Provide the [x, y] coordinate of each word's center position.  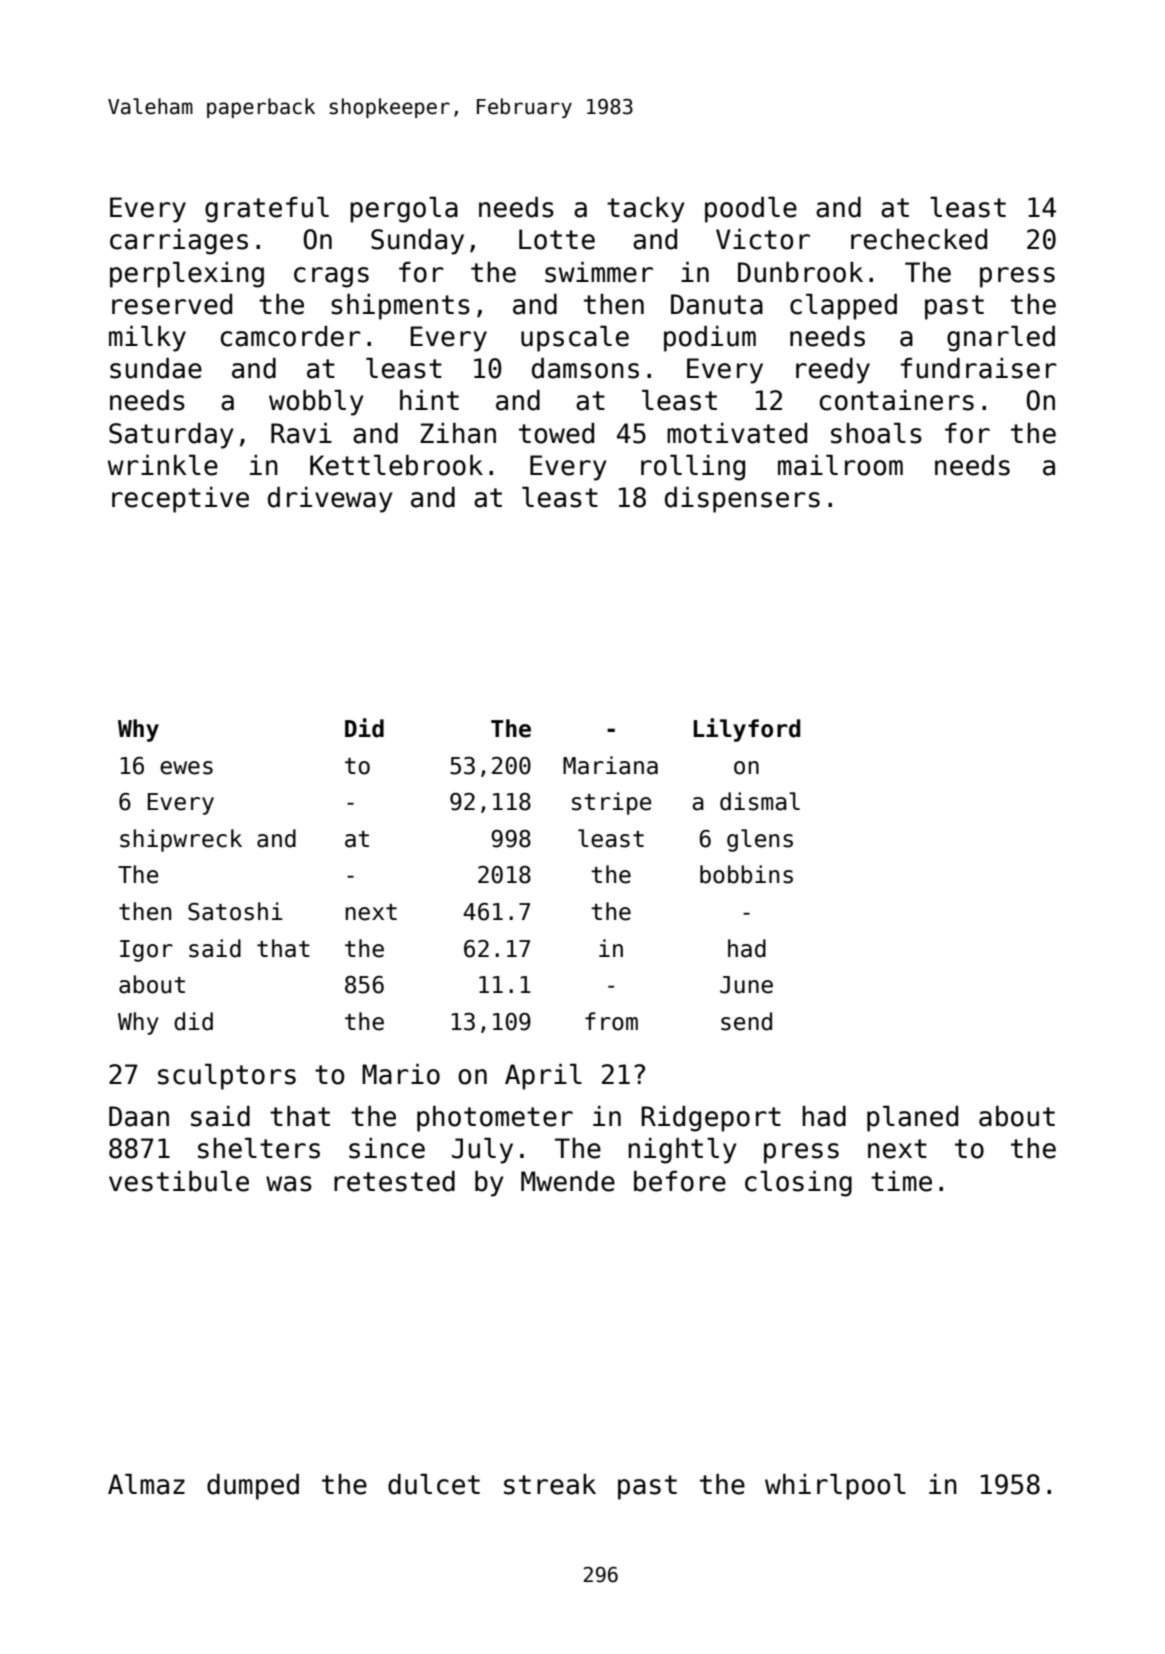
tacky [646, 210]
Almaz [146, 1484]
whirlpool [835, 1487]
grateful [267, 210]
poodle [751, 210]
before [680, 1181]
